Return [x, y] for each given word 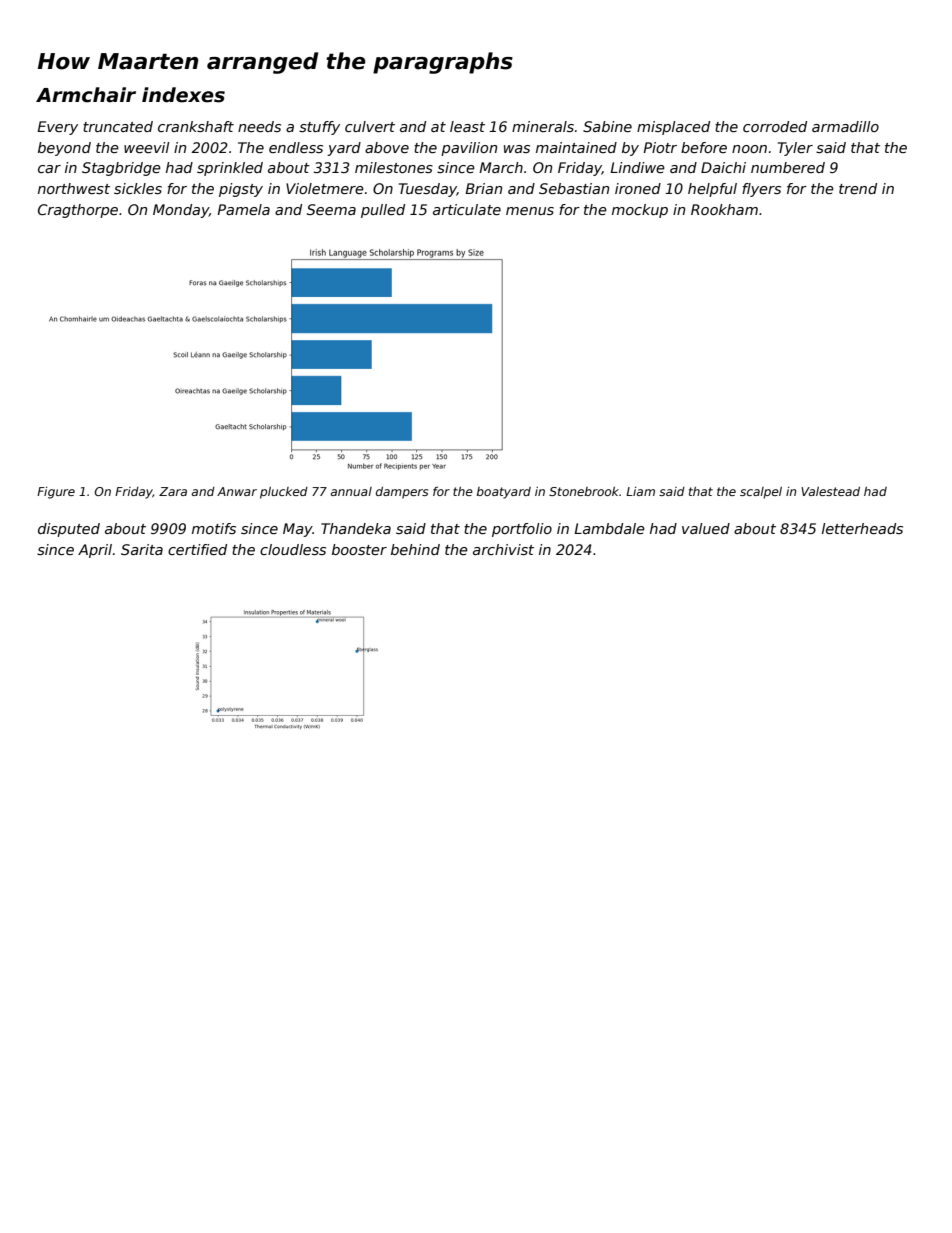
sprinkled [230, 169]
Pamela [243, 209]
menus [530, 211]
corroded [775, 126]
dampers [402, 493]
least [467, 126]
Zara [173, 491]
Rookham [724, 209]
